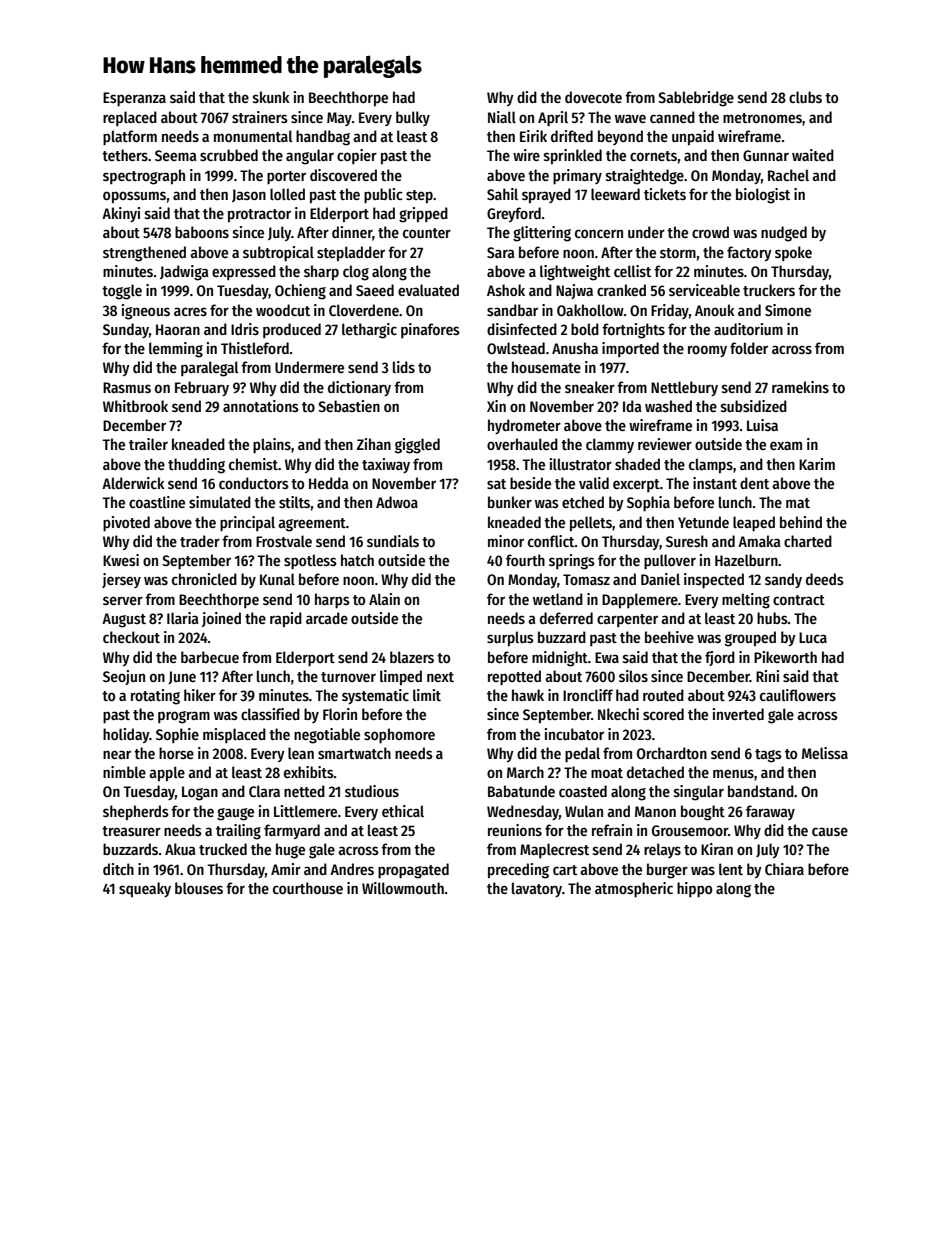  Describe the element at coordinates (678, 253) in the page. I see `storm` at that location.
